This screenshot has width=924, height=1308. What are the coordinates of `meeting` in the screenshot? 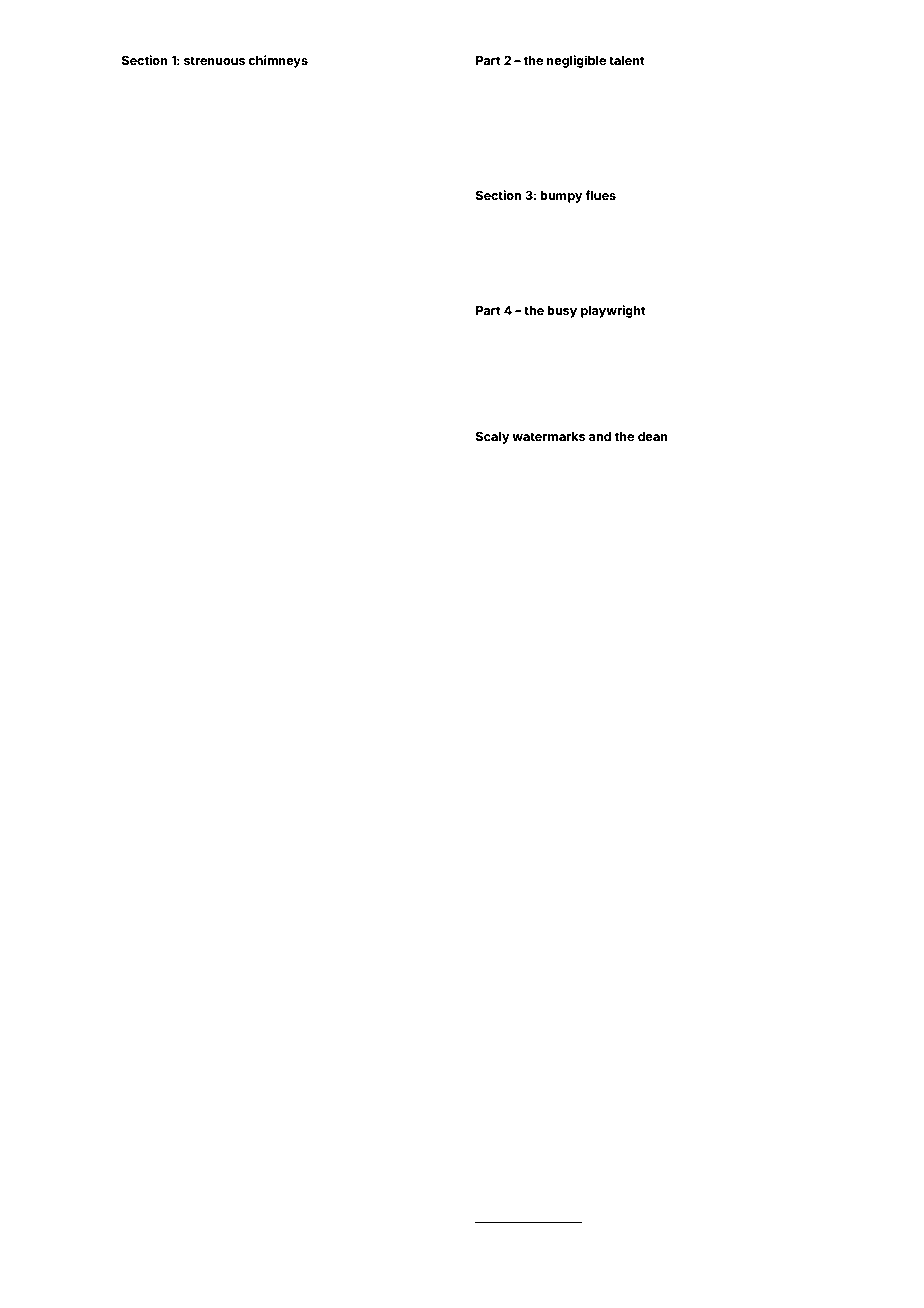 It's located at (272, 481).
